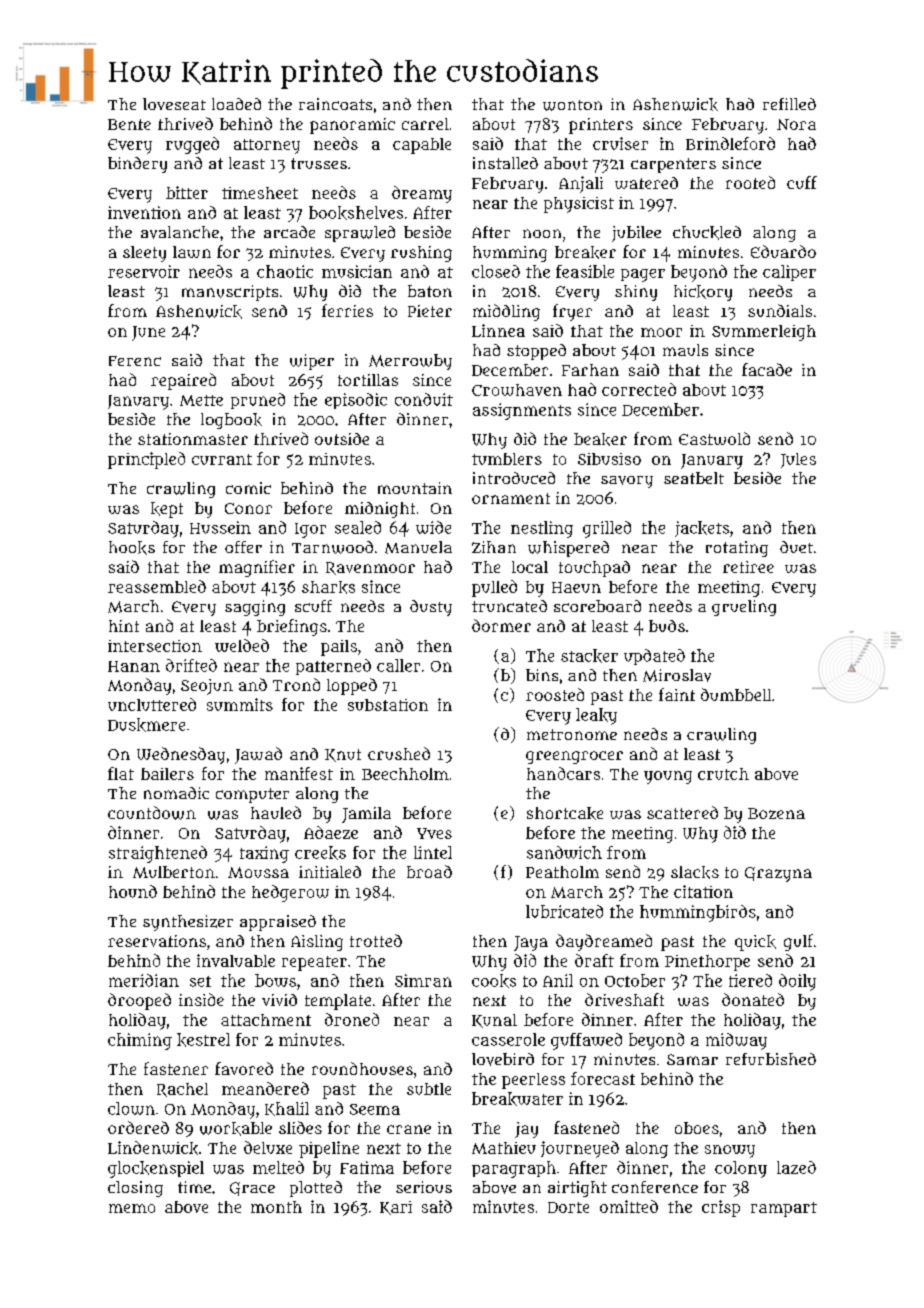  What do you see at coordinates (236, 104) in the image?
I see `loaded` at bounding box center [236, 104].
